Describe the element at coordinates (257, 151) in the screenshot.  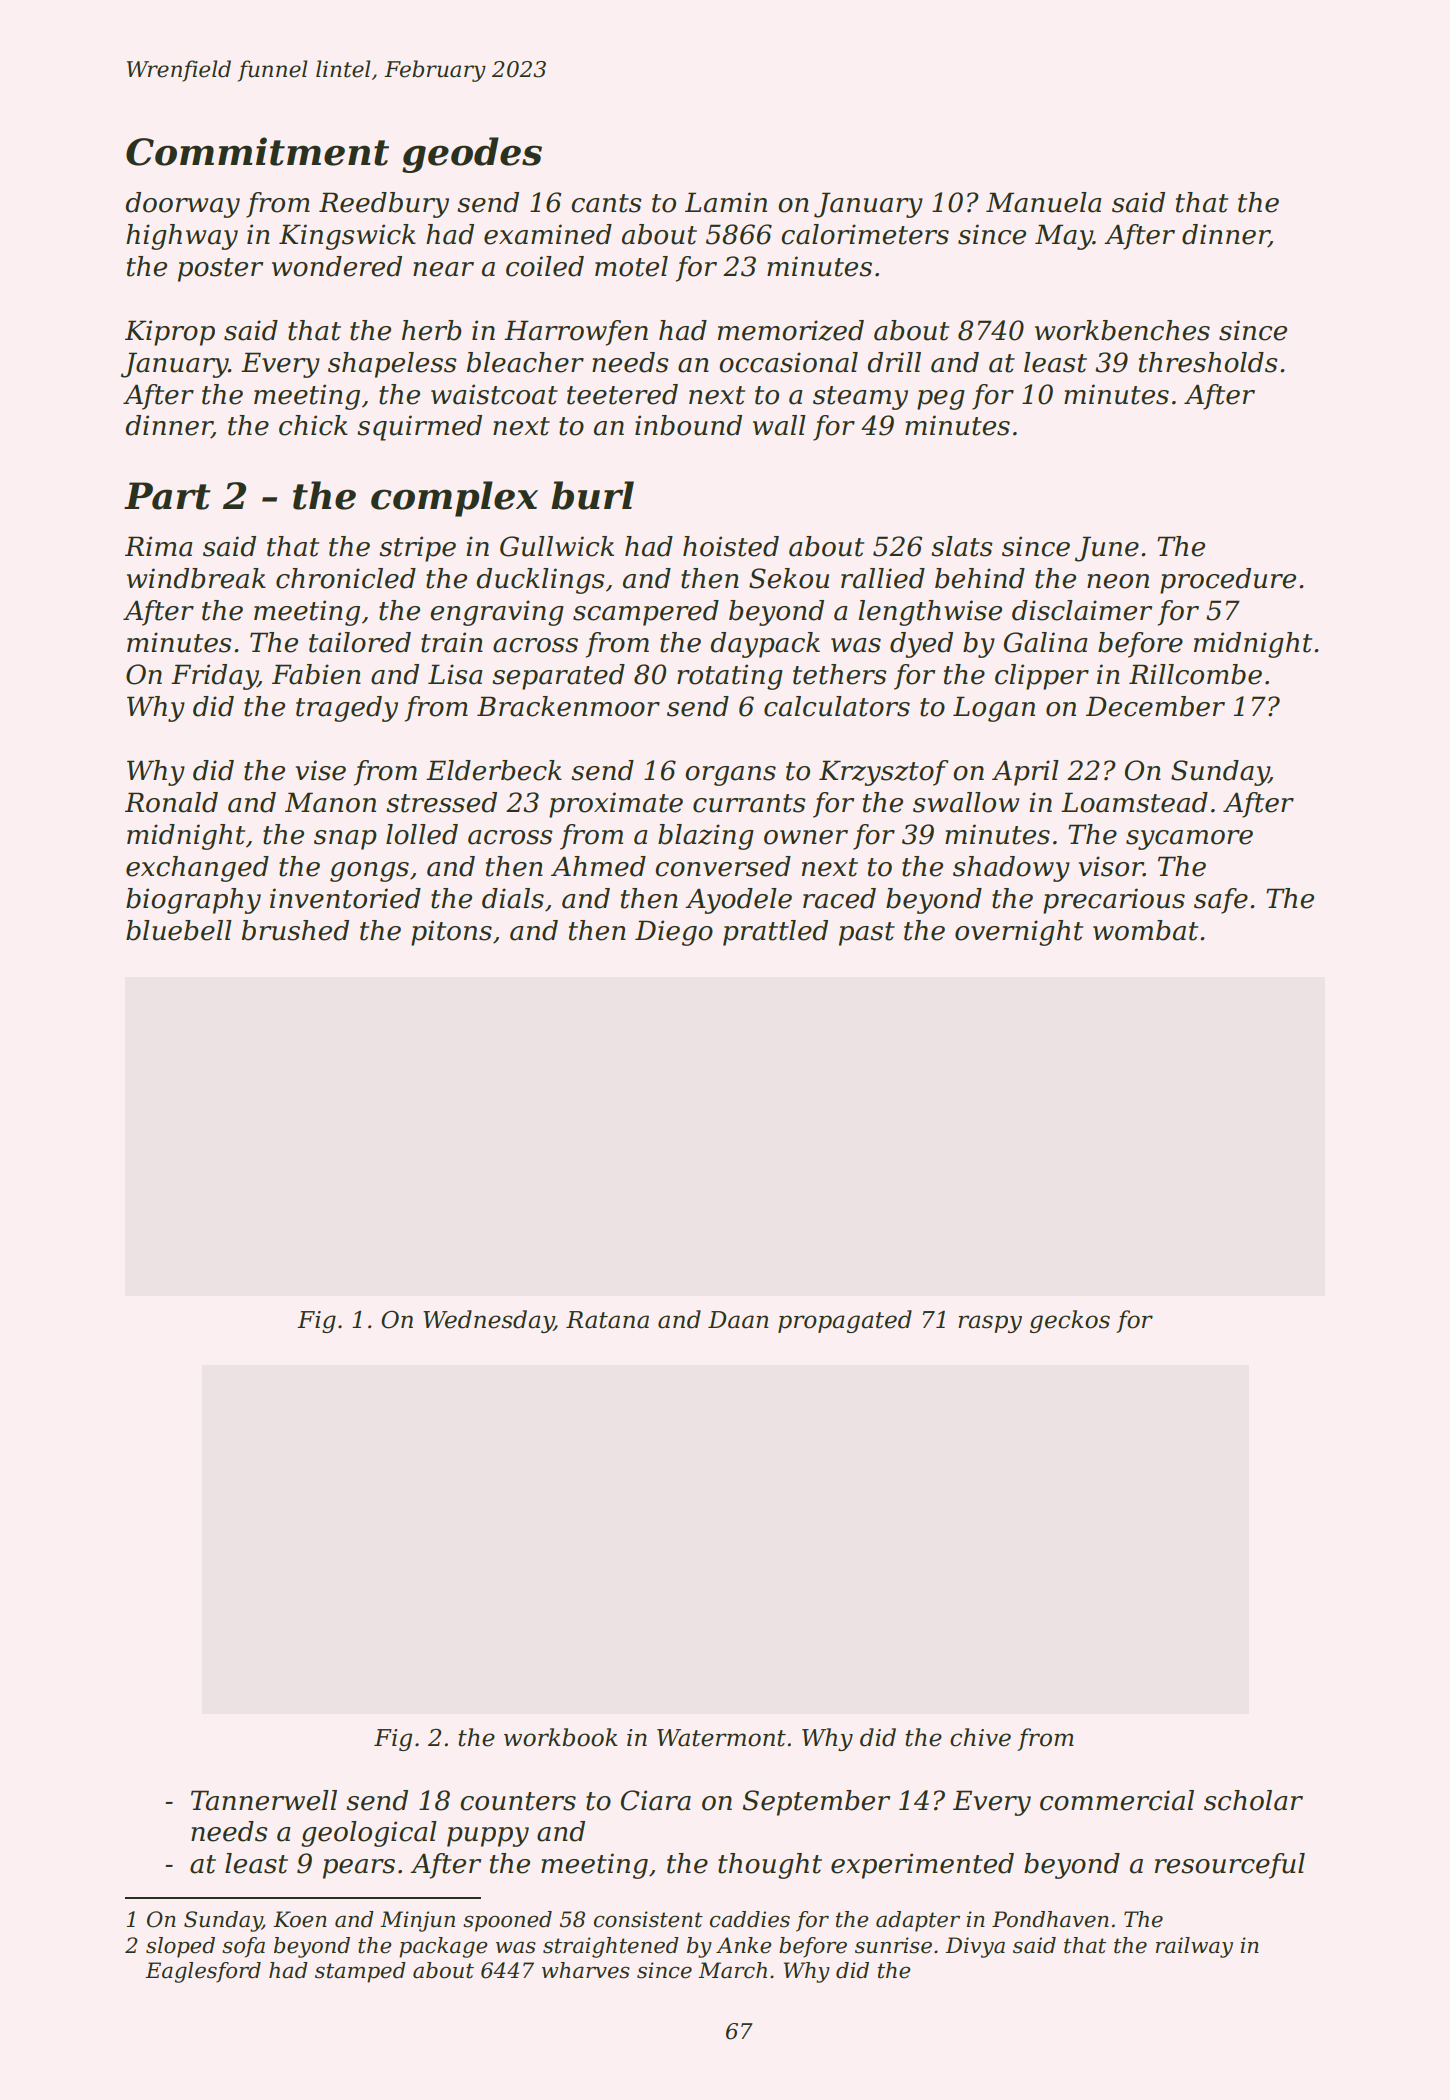
I see `Commitment` at that location.
